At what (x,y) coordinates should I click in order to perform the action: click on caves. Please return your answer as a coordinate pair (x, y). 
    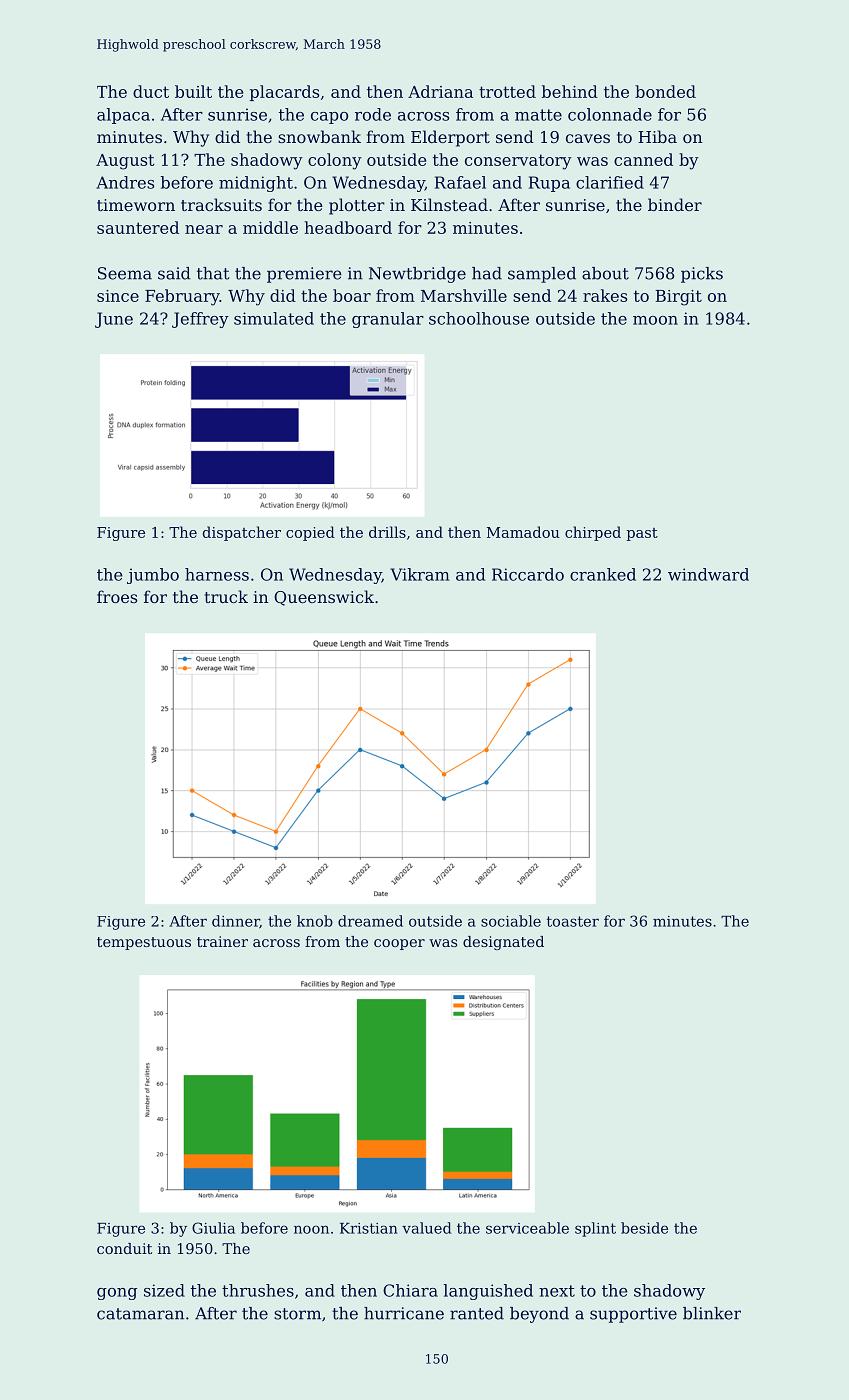
    Looking at the image, I should click on (588, 138).
